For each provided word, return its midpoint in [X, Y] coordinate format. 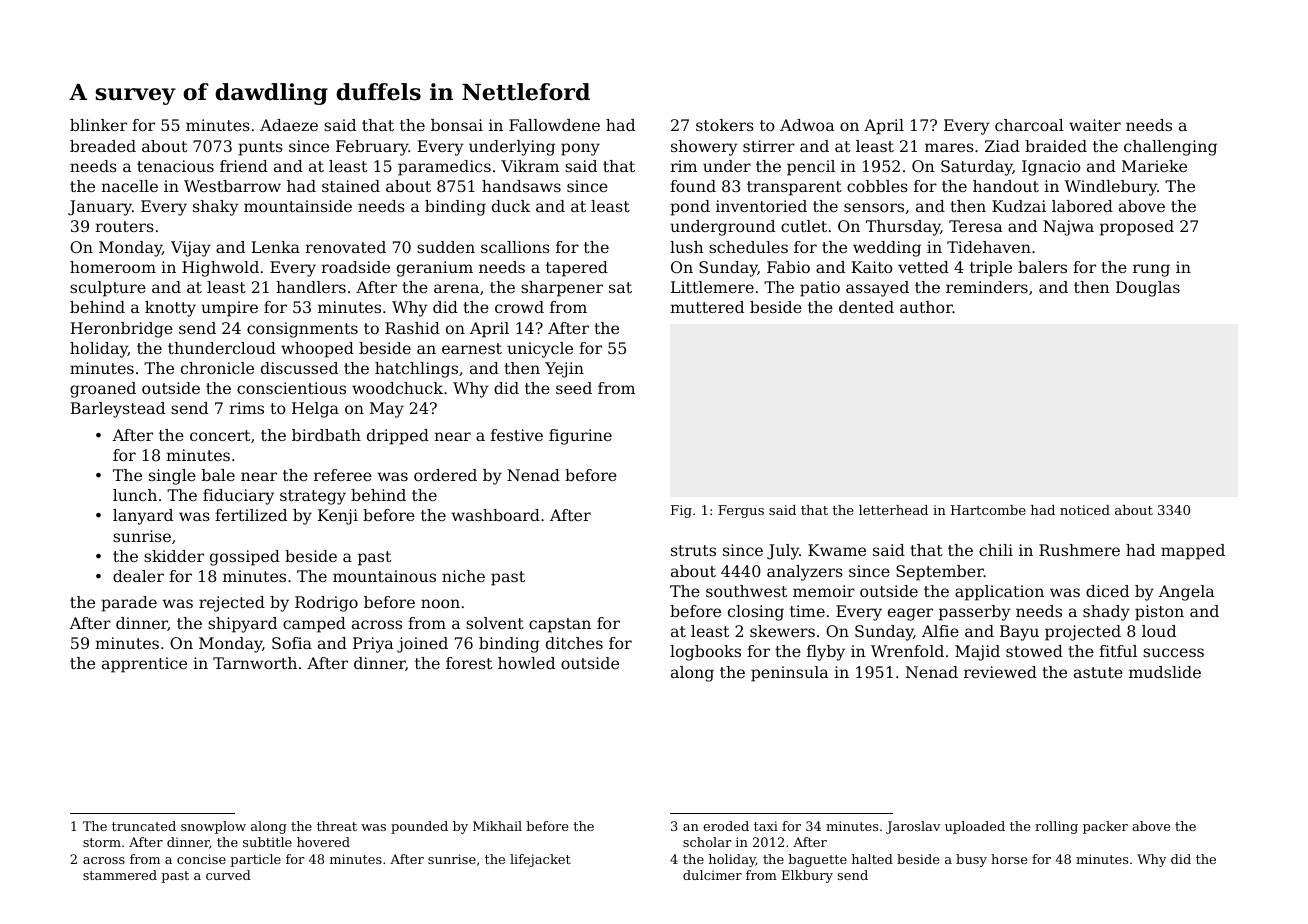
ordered [445, 475]
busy [971, 860]
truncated [144, 826]
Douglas [1148, 289]
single [172, 477]
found [693, 186]
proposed [1137, 228]
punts [260, 148]
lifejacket [540, 860]
